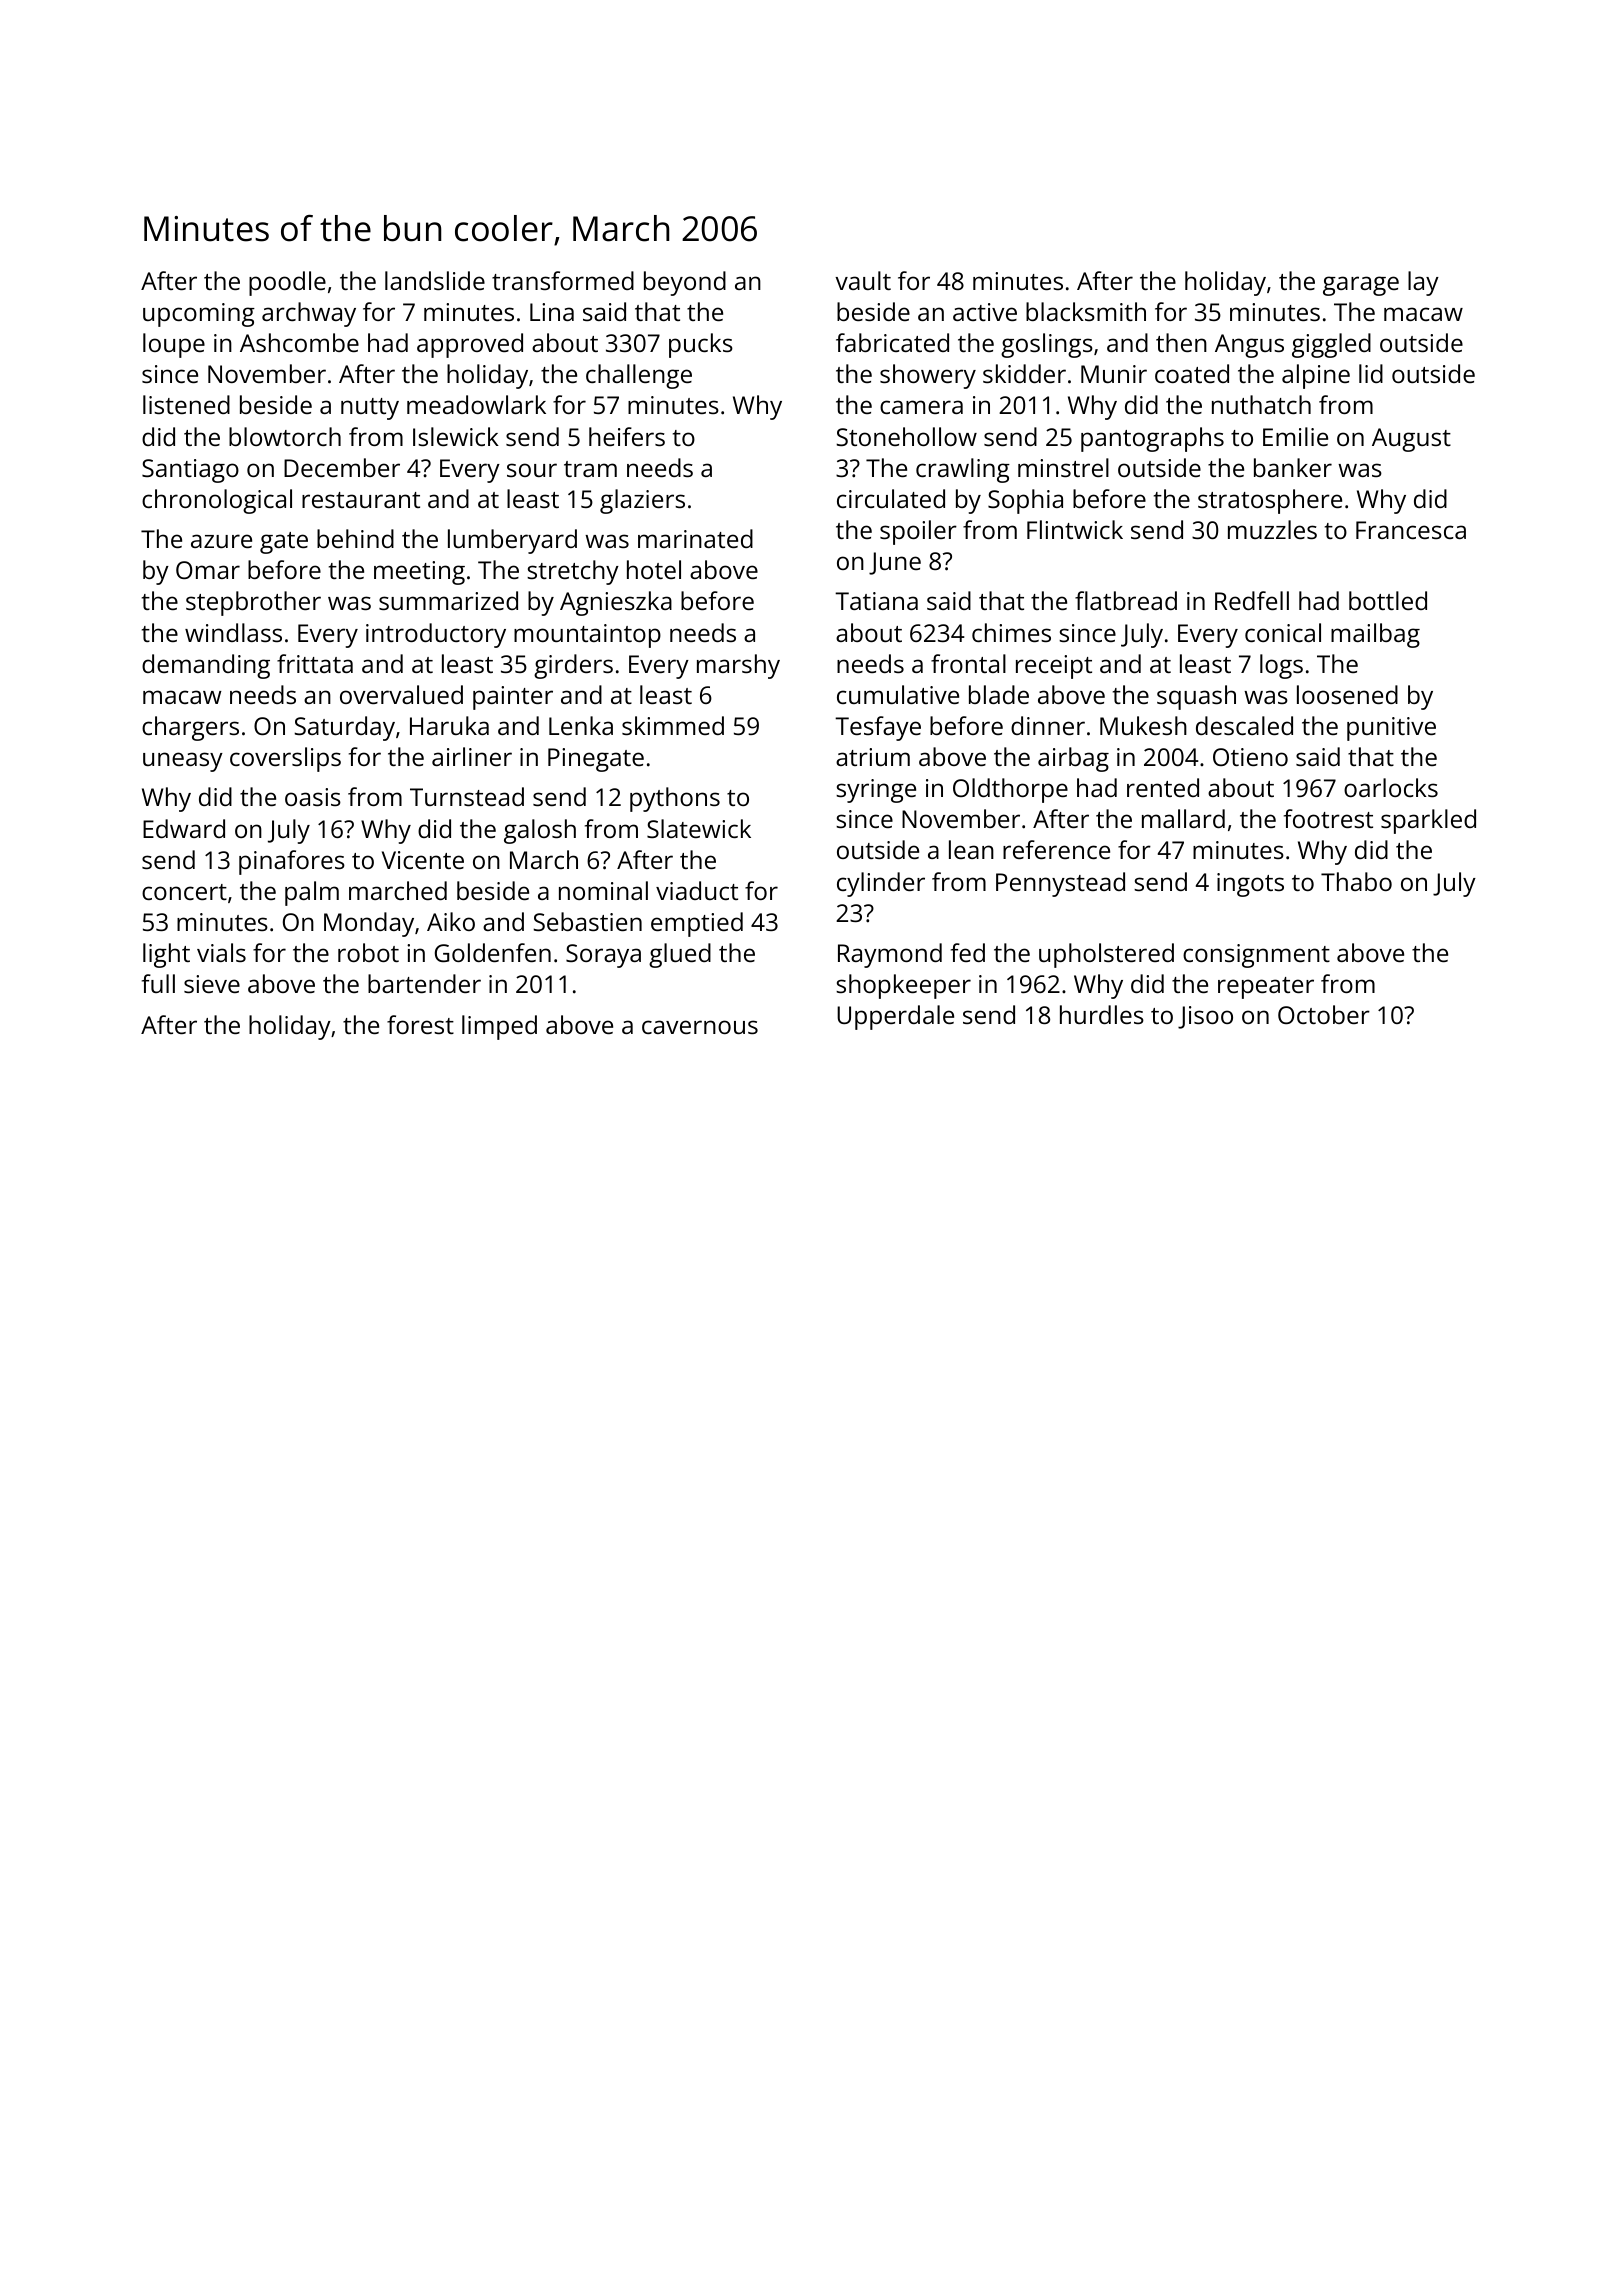  Describe the element at coordinates (217, 501) in the document. I see `chronological` at that location.
